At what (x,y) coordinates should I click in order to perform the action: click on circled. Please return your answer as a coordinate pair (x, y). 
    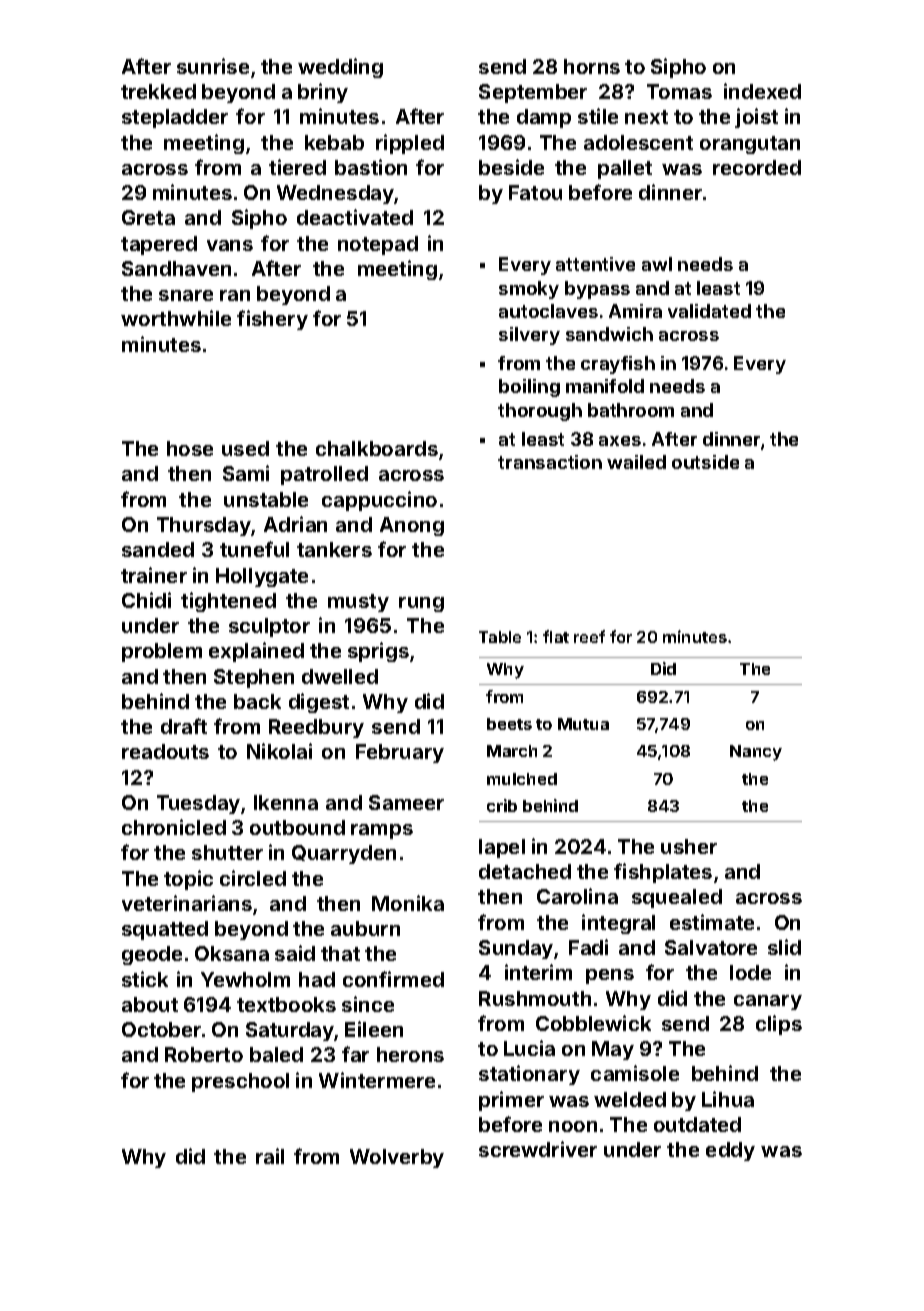
    Looking at the image, I should click on (253, 878).
